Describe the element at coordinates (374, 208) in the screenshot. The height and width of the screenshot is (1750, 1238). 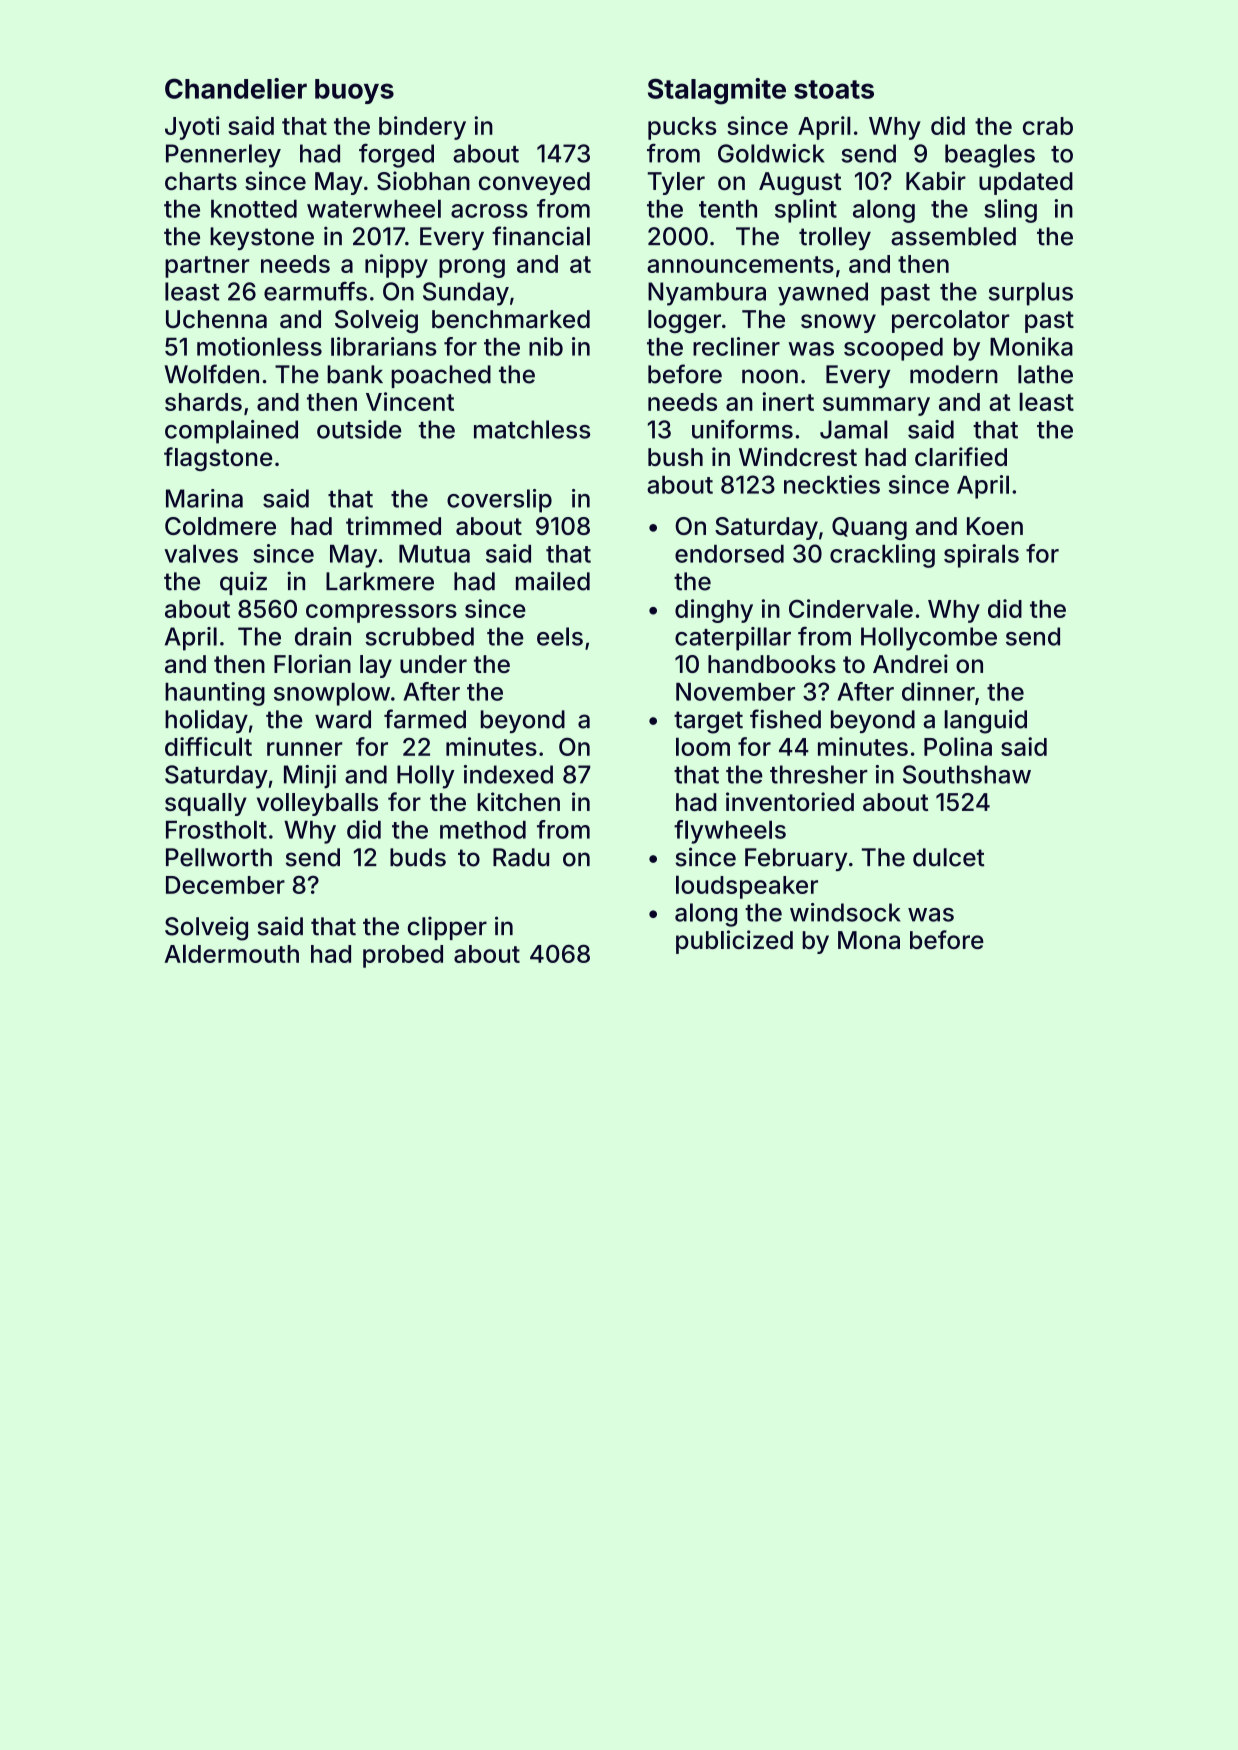
I see `waterwheel` at that location.
